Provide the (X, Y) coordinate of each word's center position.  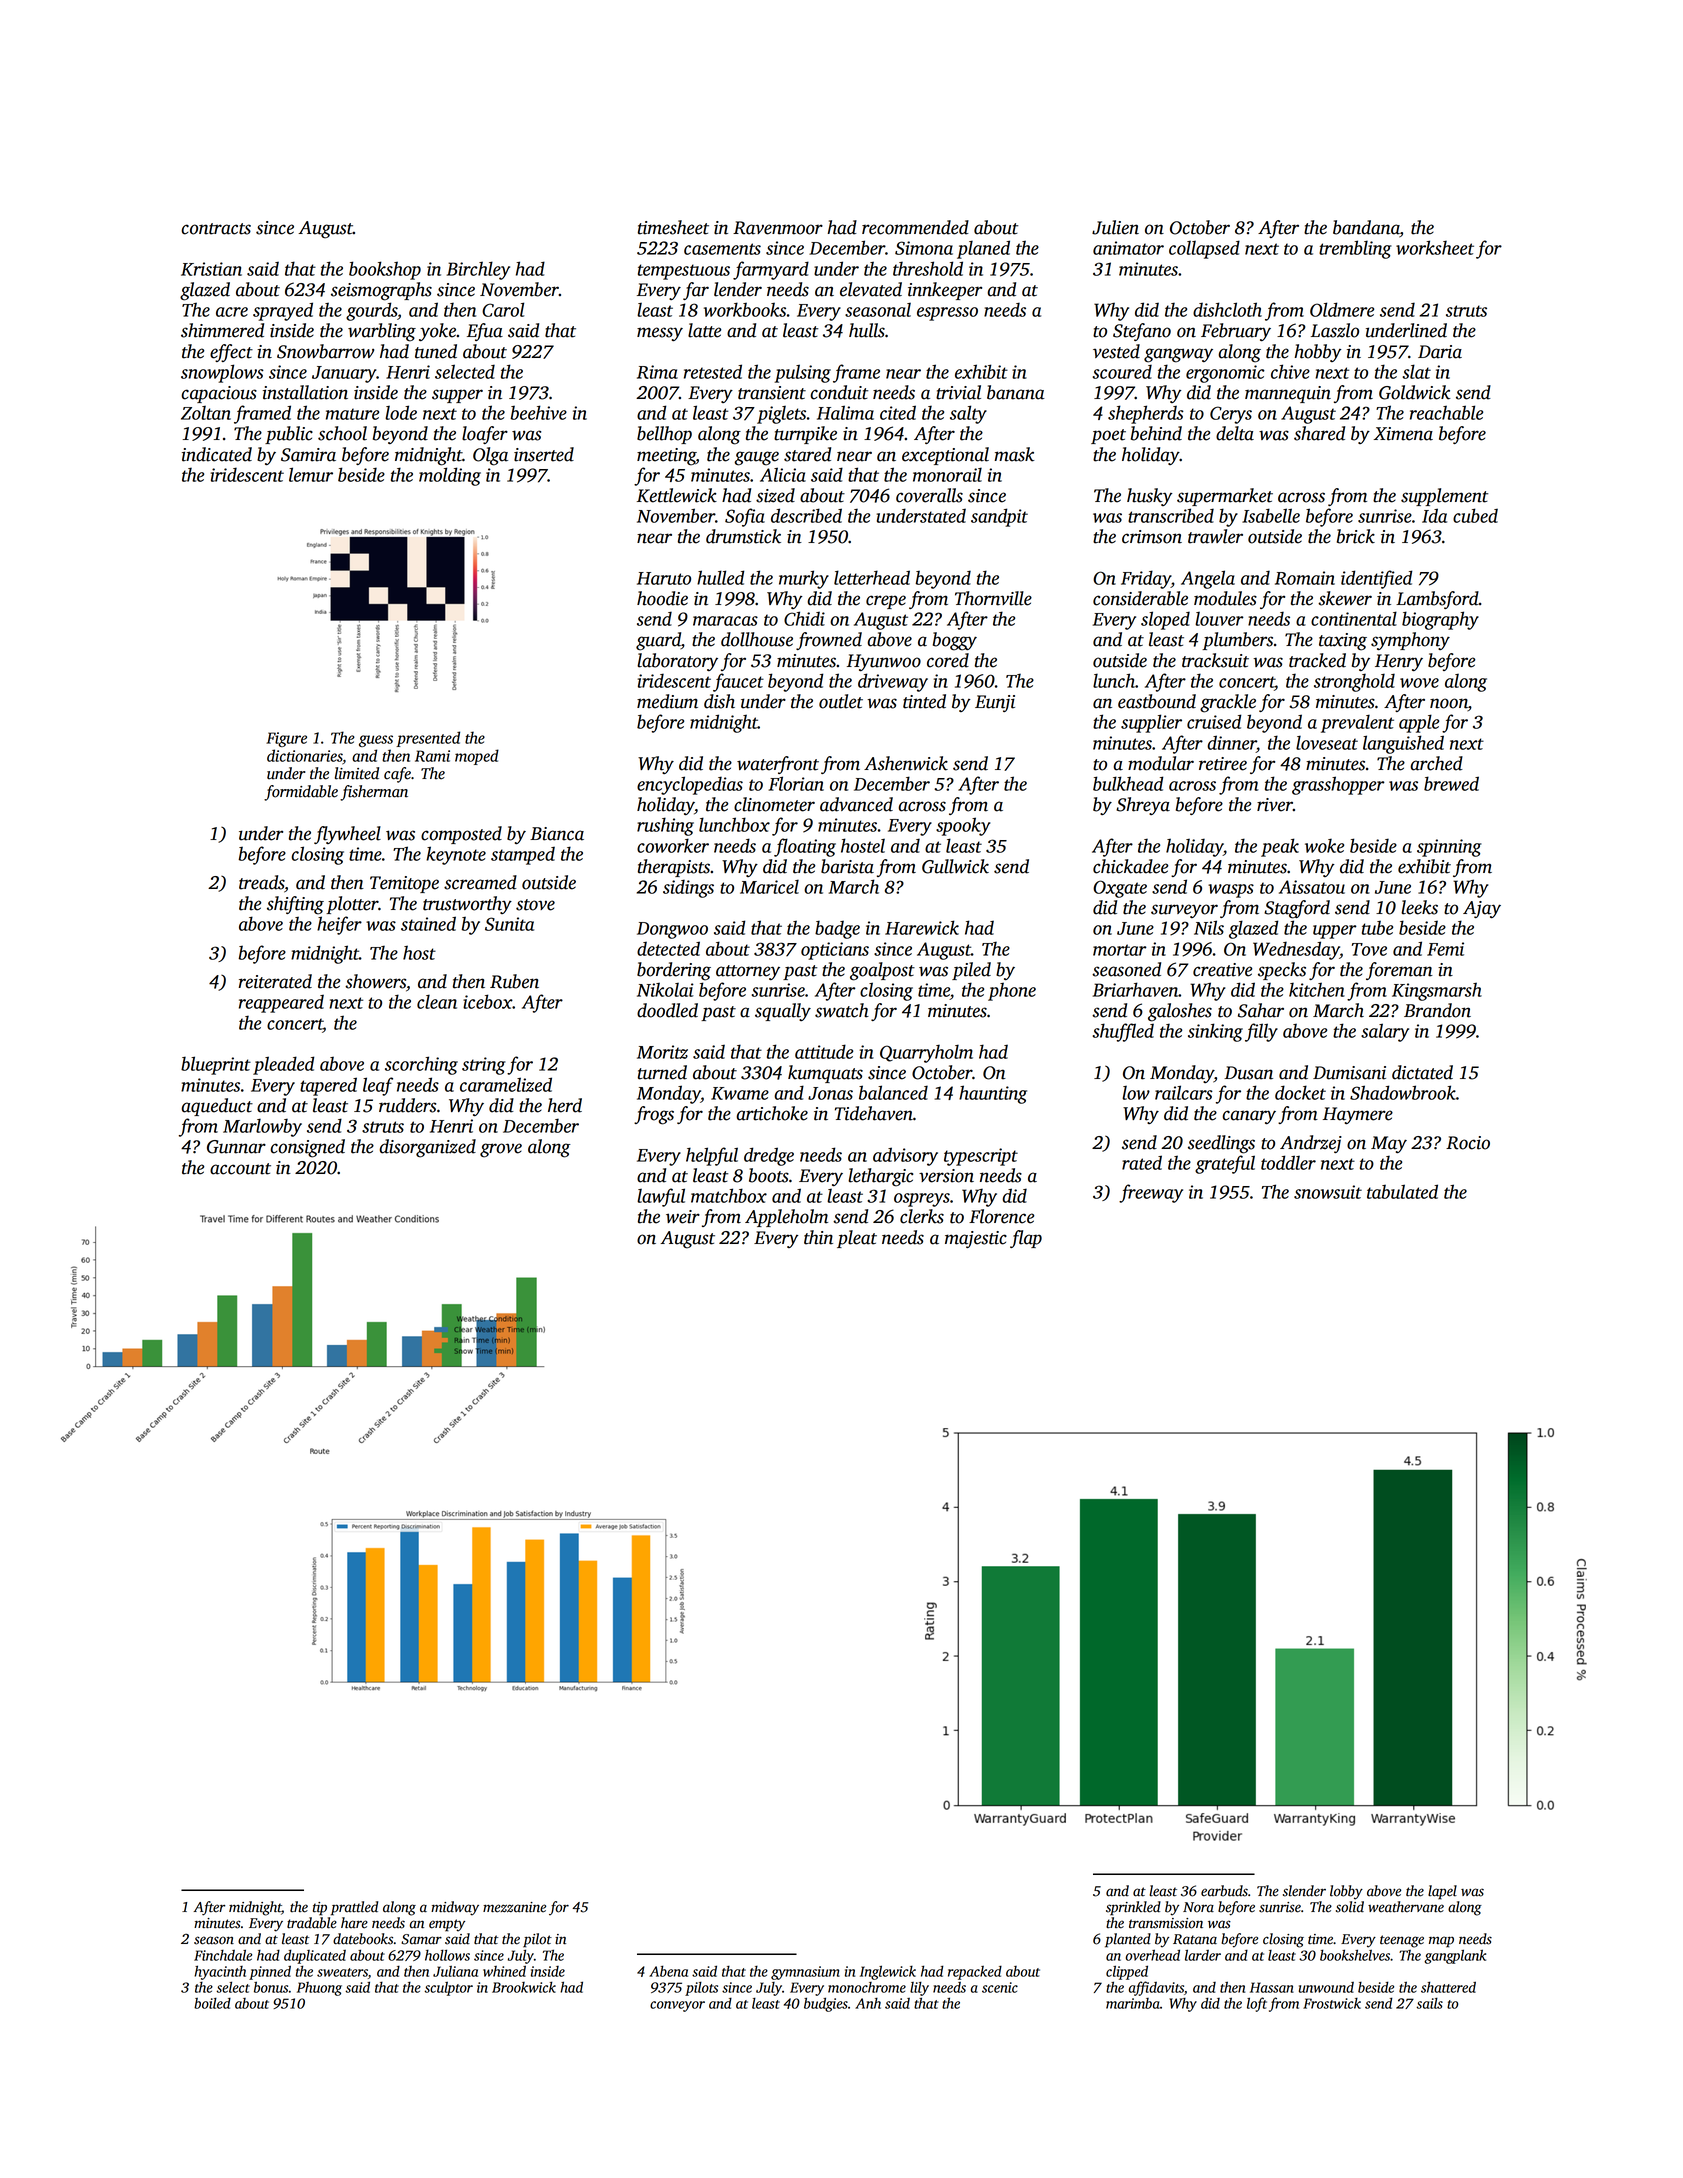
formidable (301, 793)
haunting (993, 1094)
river (1275, 805)
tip (320, 1909)
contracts (216, 229)
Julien (1115, 227)
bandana (1366, 228)
